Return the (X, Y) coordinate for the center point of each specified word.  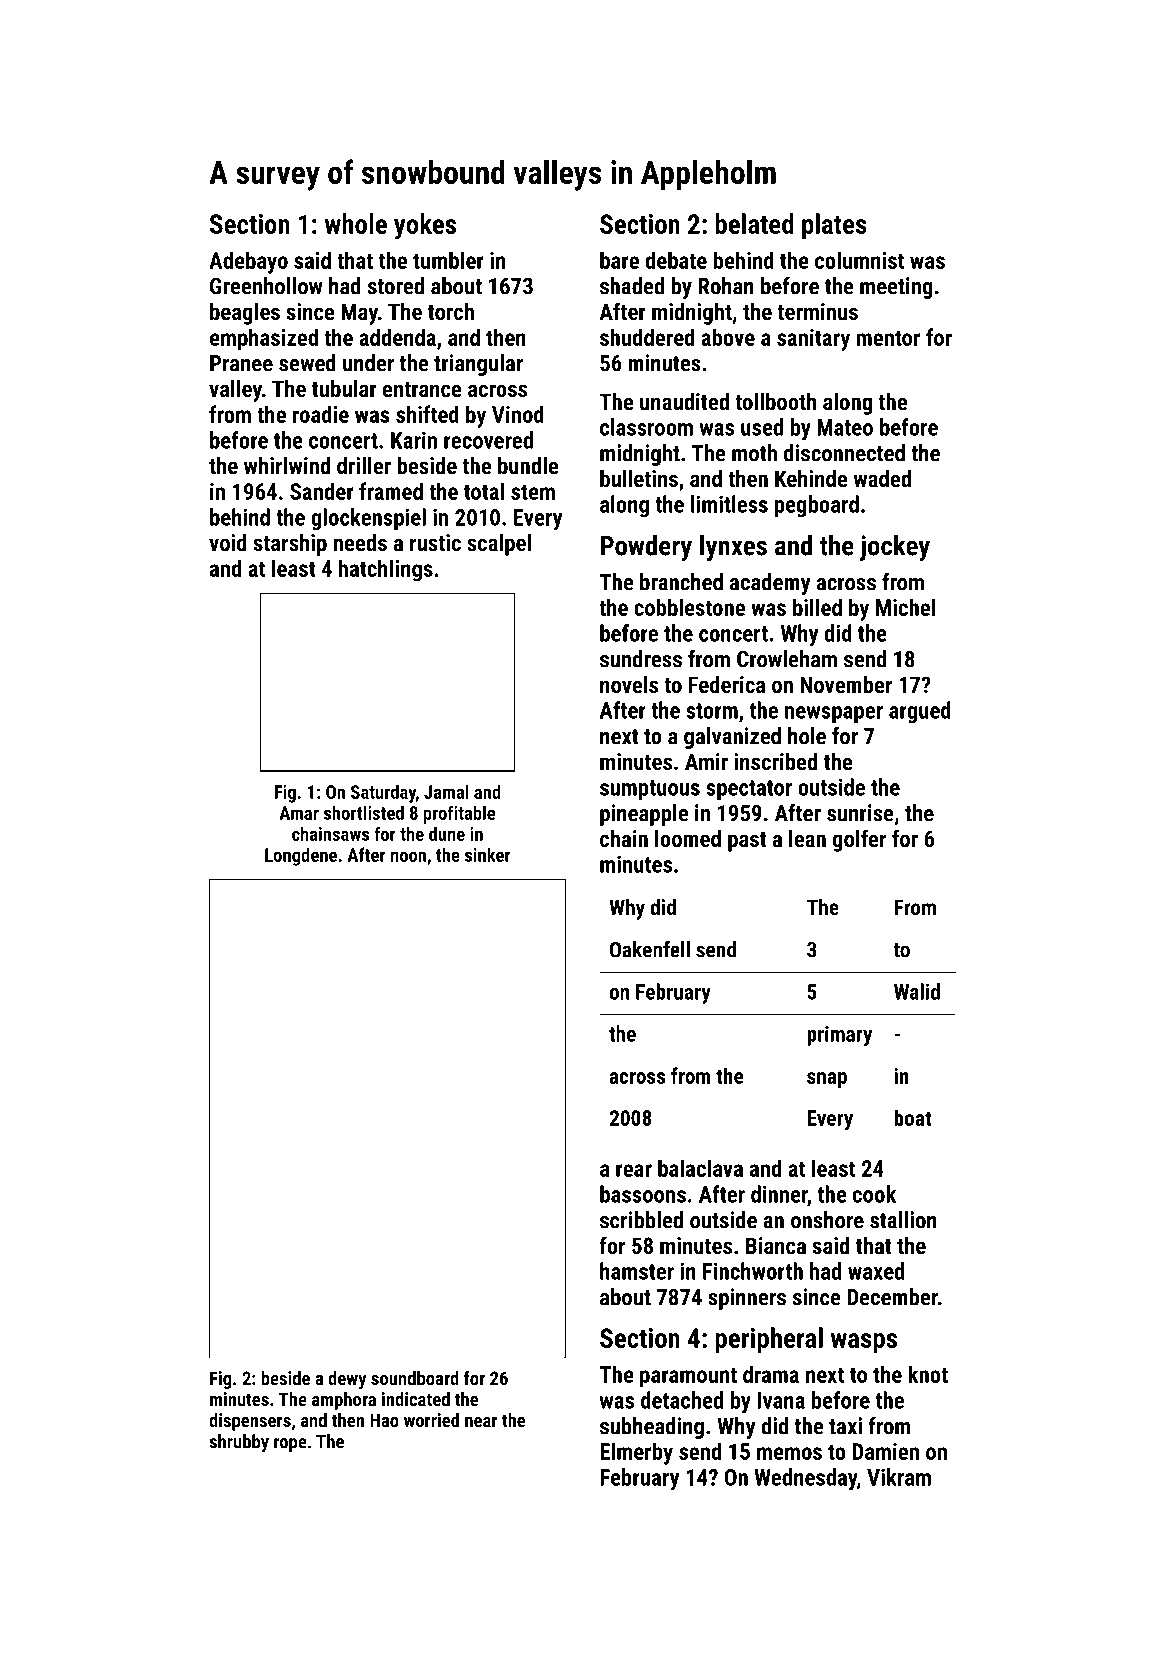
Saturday (383, 793)
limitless (729, 504)
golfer (859, 840)
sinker (487, 854)
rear (634, 1170)
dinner (779, 1194)
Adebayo (248, 262)
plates (834, 226)
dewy (347, 1380)
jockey (894, 548)
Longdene (301, 856)
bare (619, 260)
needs (360, 542)
